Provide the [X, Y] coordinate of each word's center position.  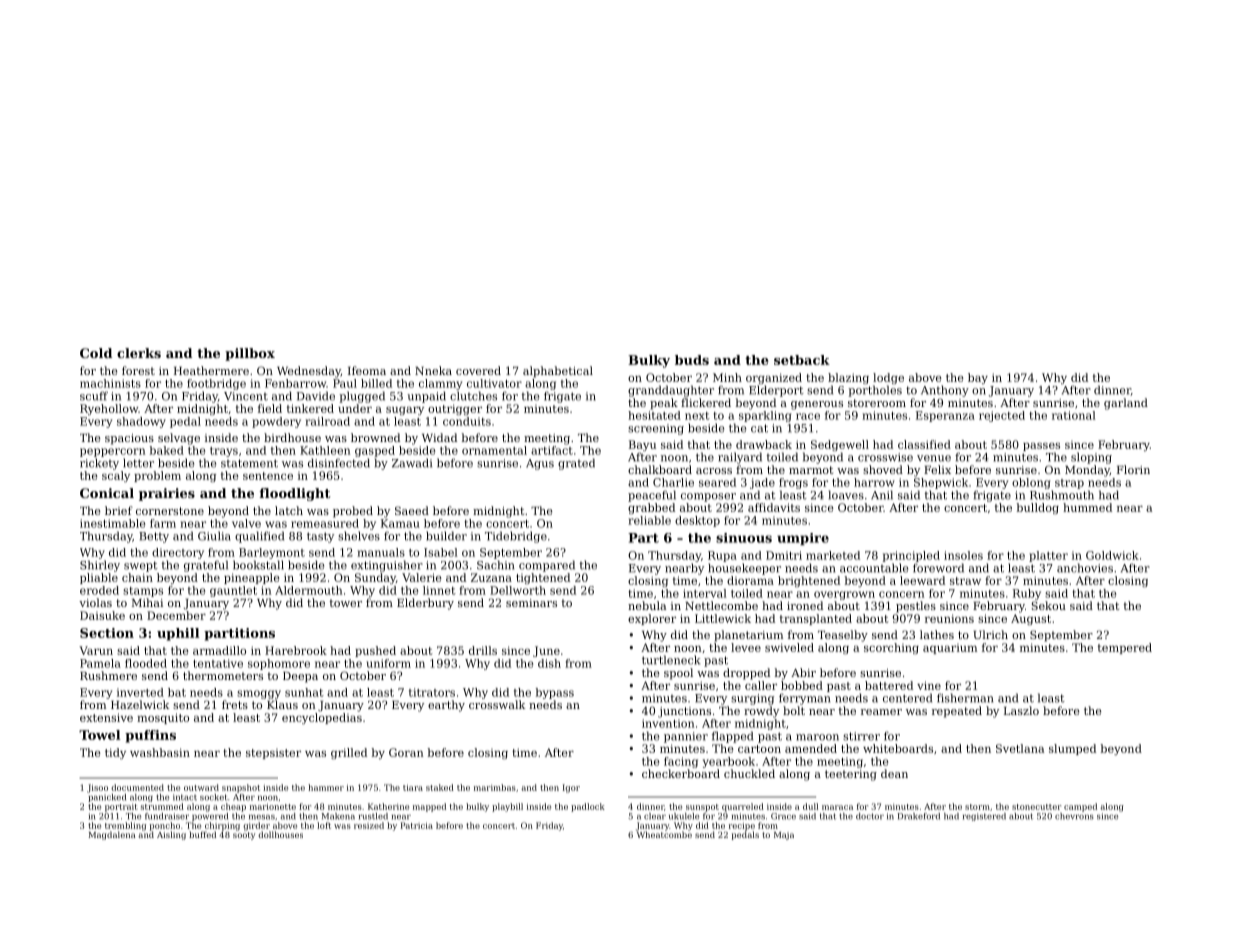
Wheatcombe [664, 834]
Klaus [282, 704]
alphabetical [558, 372]
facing [681, 762]
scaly [116, 476]
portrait [121, 807]
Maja [784, 836]
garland [1126, 404]
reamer [881, 712]
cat [759, 428]
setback [802, 360]
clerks [139, 353]
